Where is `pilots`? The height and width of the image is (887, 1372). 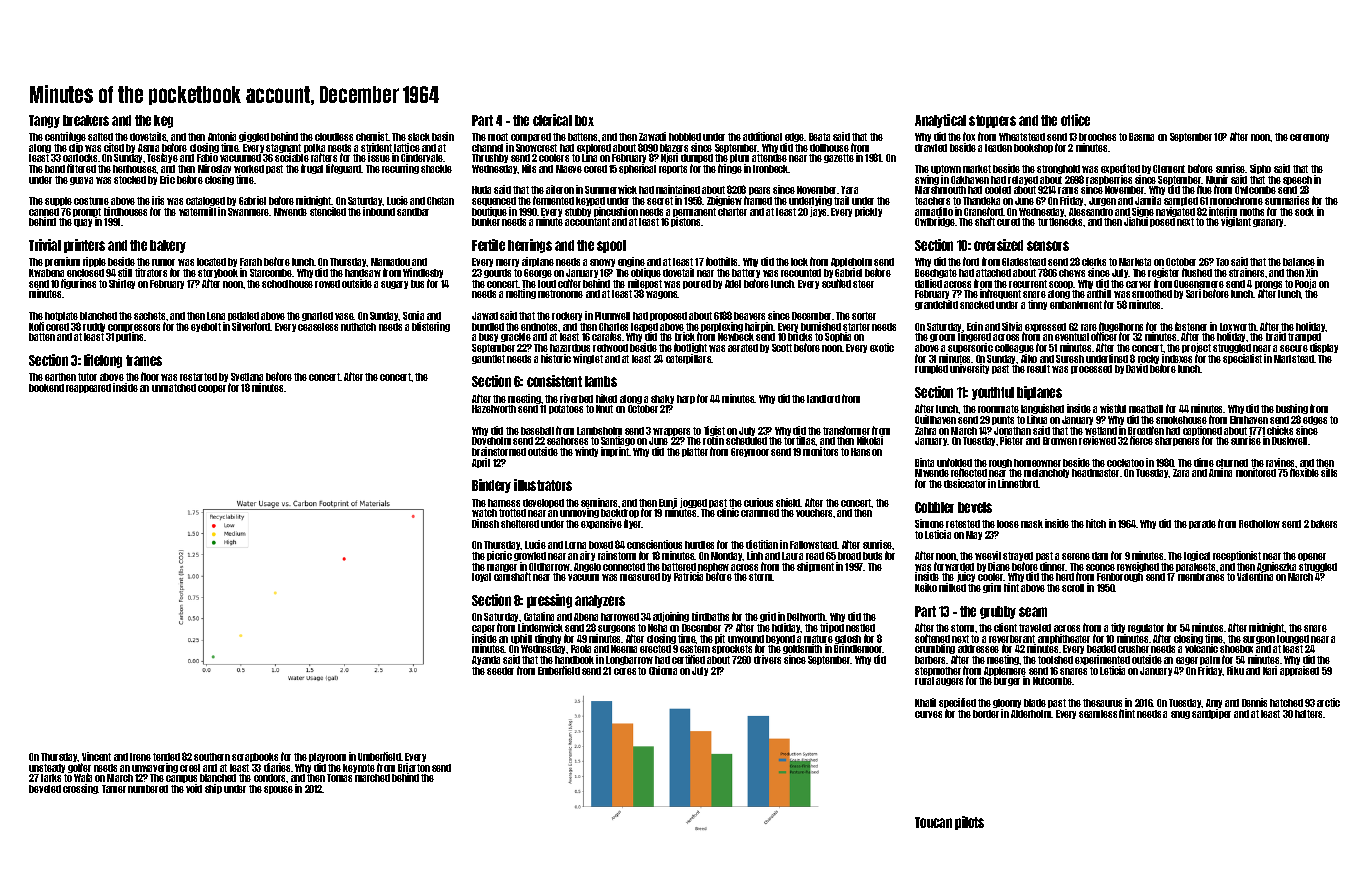 pilots is located at coordinates (969, 823).
